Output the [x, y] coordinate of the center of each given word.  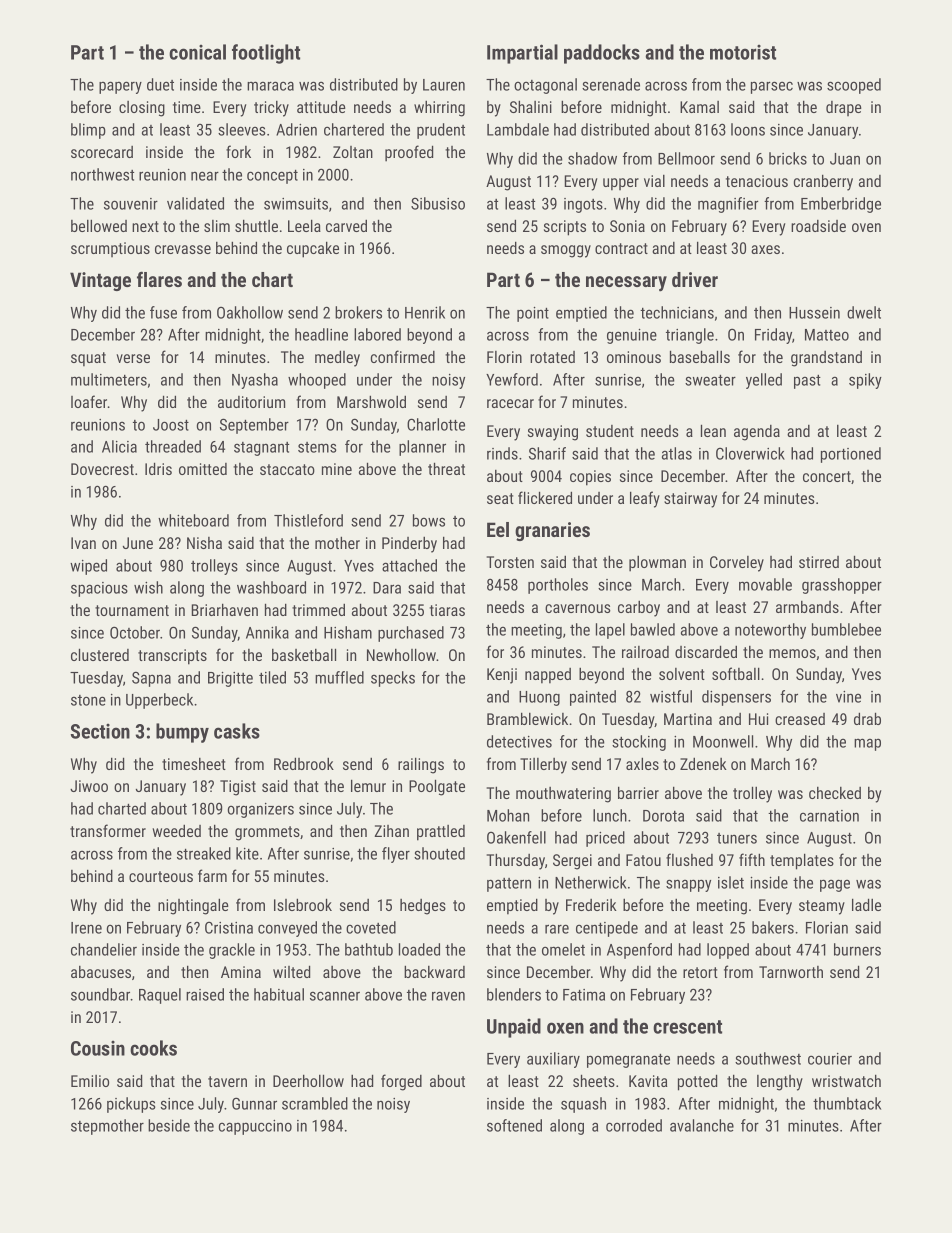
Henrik [425, 312]
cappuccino [255, 1127]
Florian [827, 927]
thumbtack [847, 1103]
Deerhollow [308, 1080]
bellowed [99, 225]
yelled [764, 381]
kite [247, 853]
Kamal [699, 107]
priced [605, 839]
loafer [89, 401]
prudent [441, 131]
